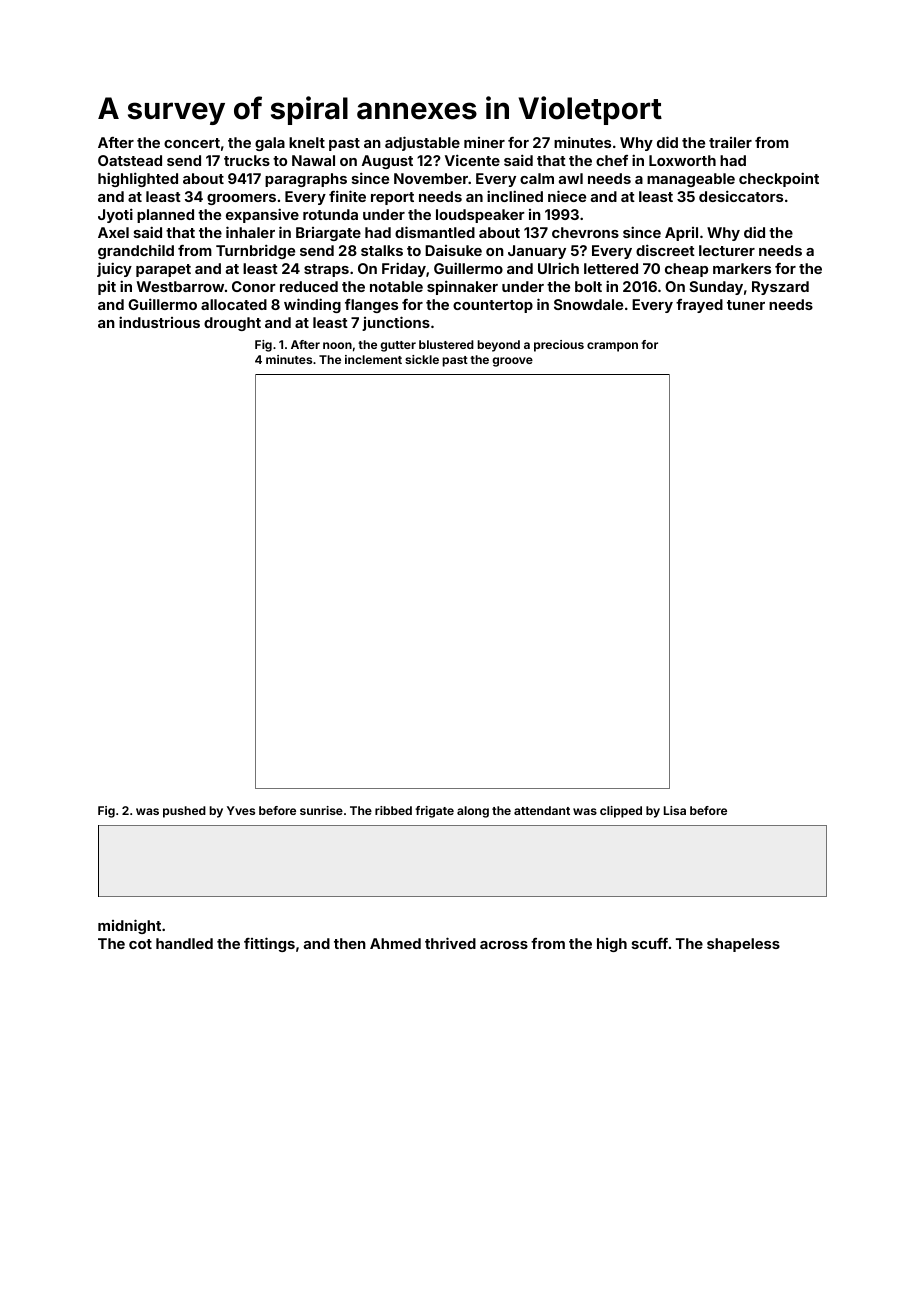  What do you see at coordinates (537, 178) in the screenshot?
I see `calm` at bounding box center [537, 178].
